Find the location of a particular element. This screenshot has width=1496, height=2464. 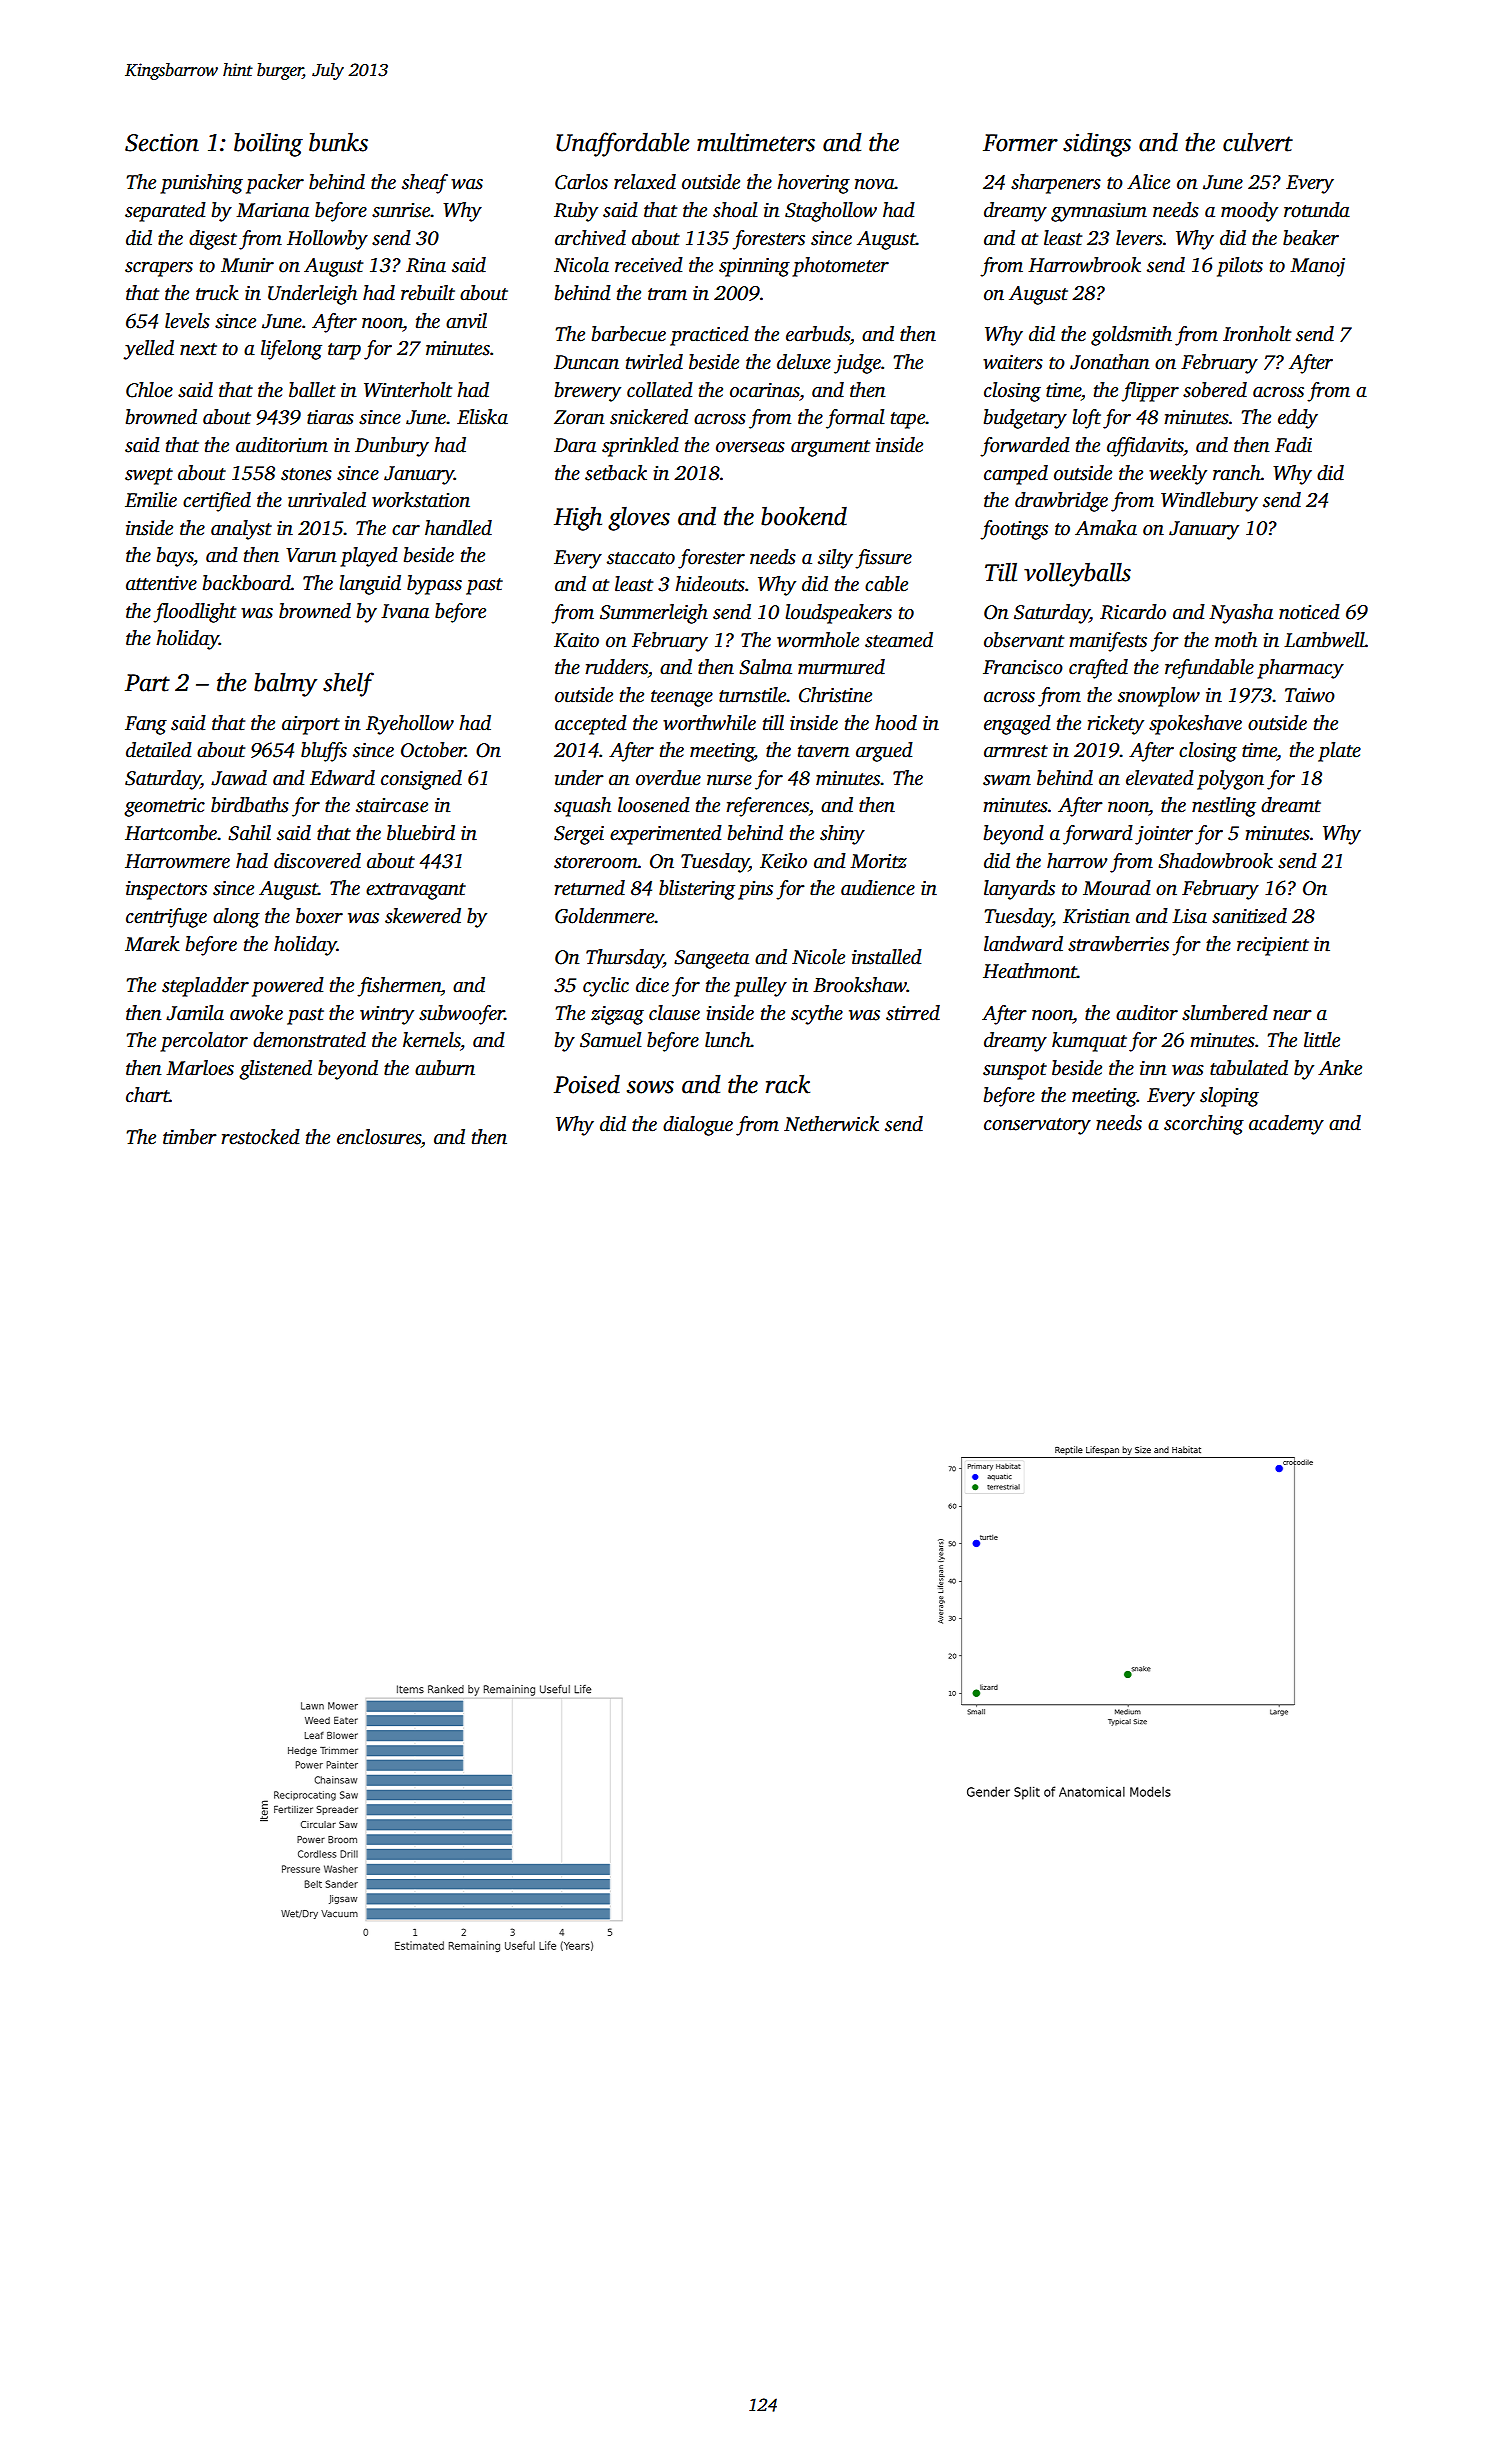

loudspeakers is located at coordinates (838, 614).
